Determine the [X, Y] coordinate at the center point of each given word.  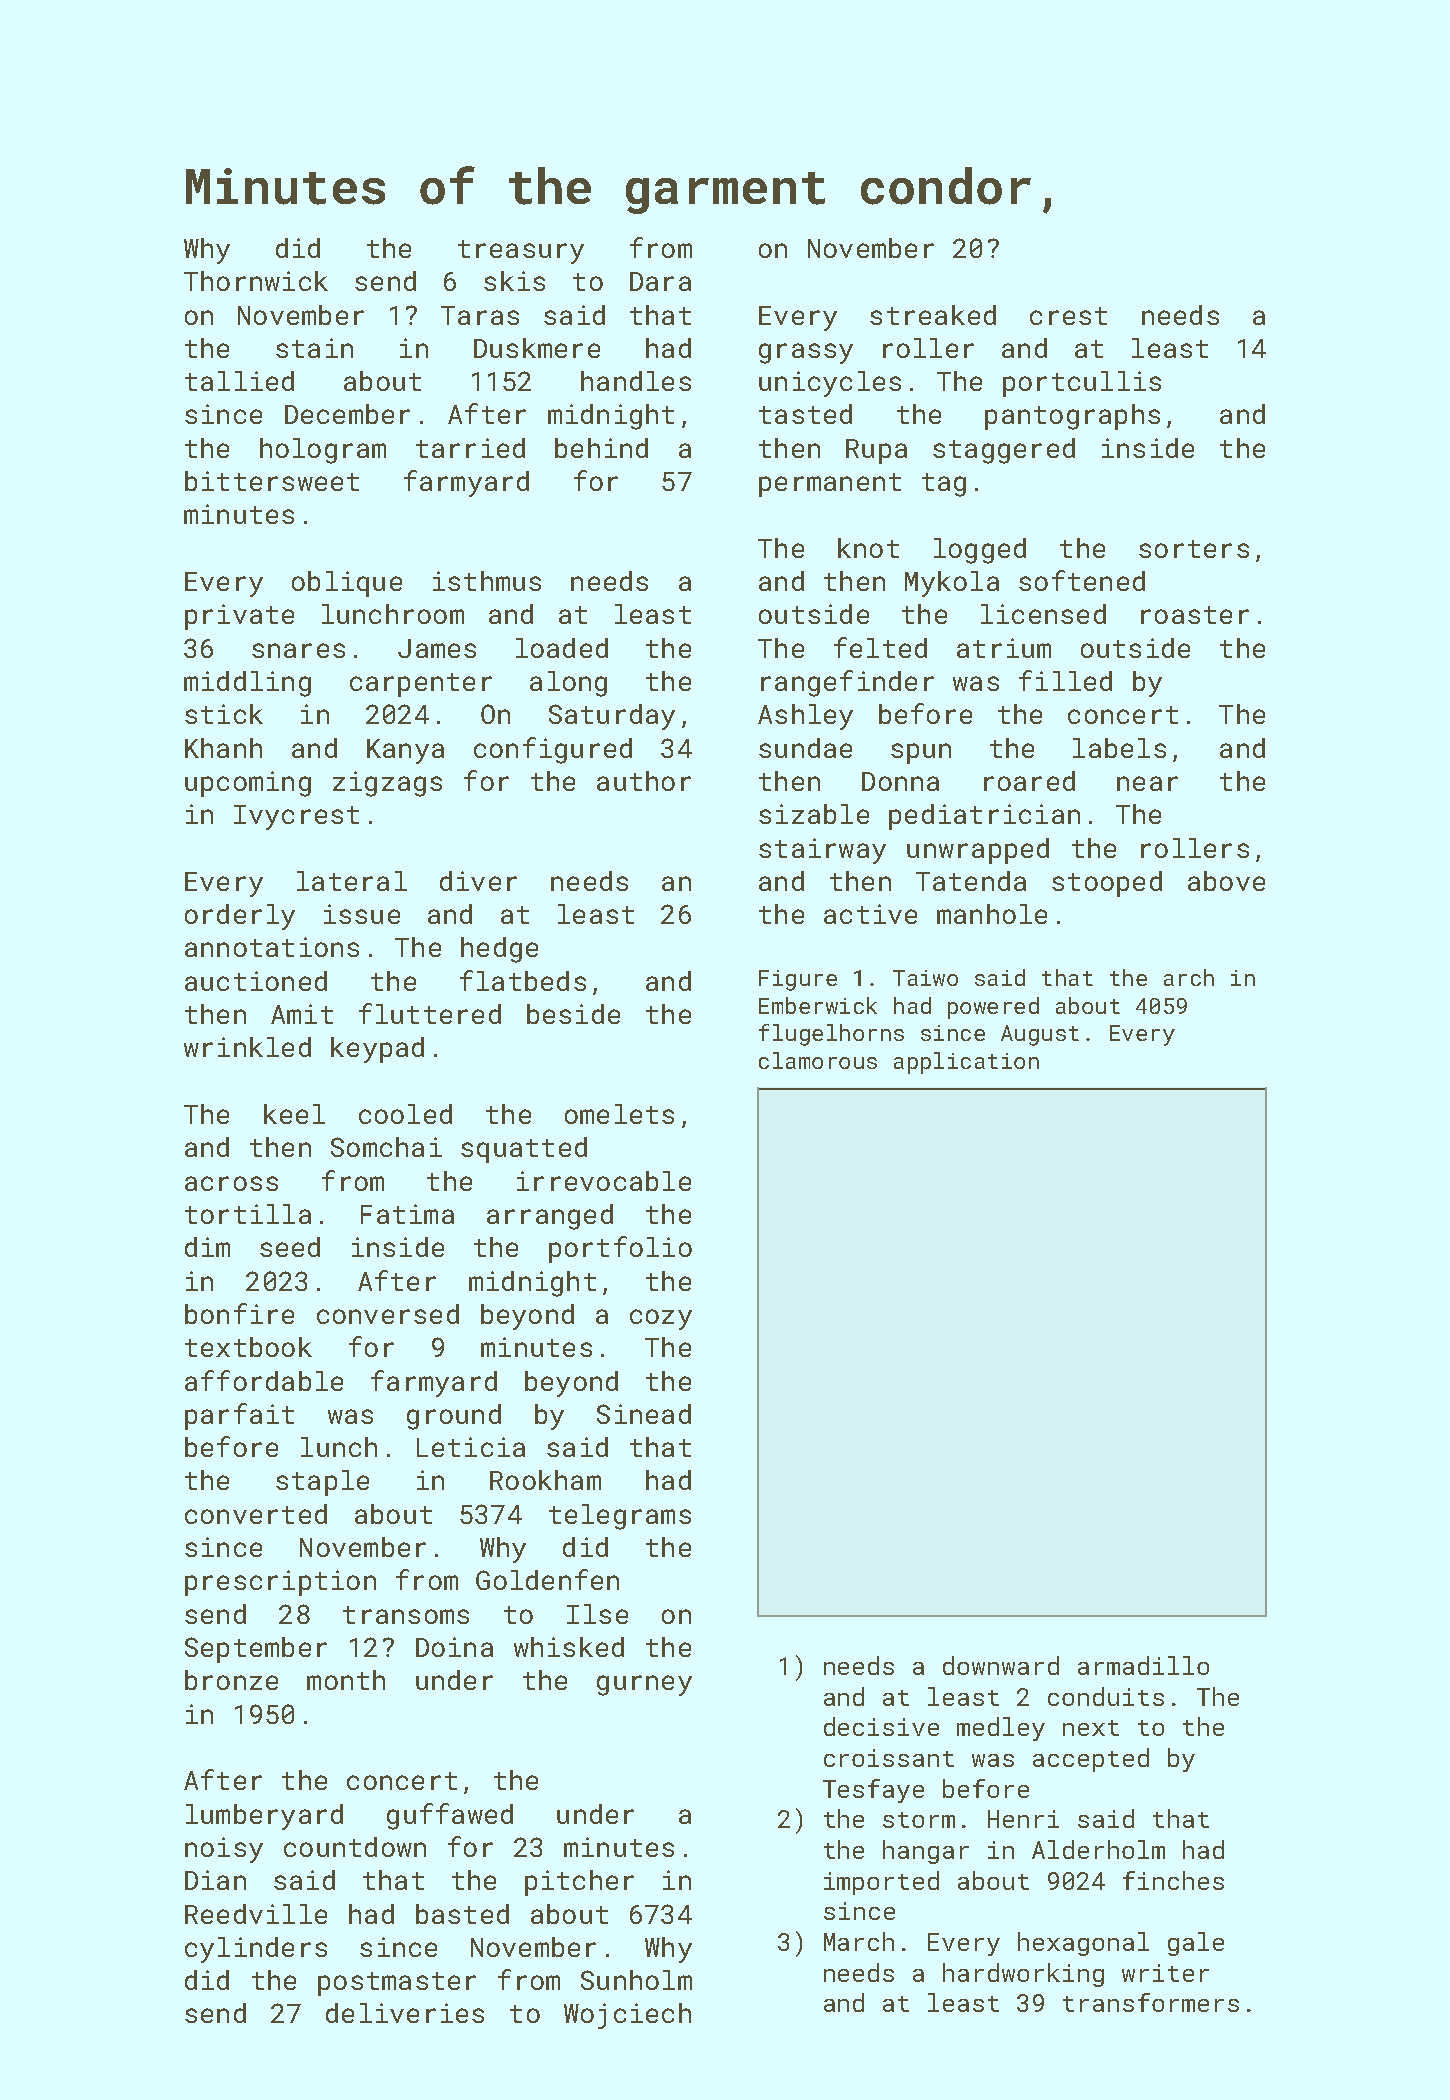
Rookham [545, 1480]
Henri [1023, 1819]
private [239, 617]
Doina [454, 1647]
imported [881, 1883]
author [644, 781]
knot [868, 548]
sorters [1194, 549]
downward [1001, 1665]
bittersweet [272, 481]
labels [1119, 748]
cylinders [256, 1950]
